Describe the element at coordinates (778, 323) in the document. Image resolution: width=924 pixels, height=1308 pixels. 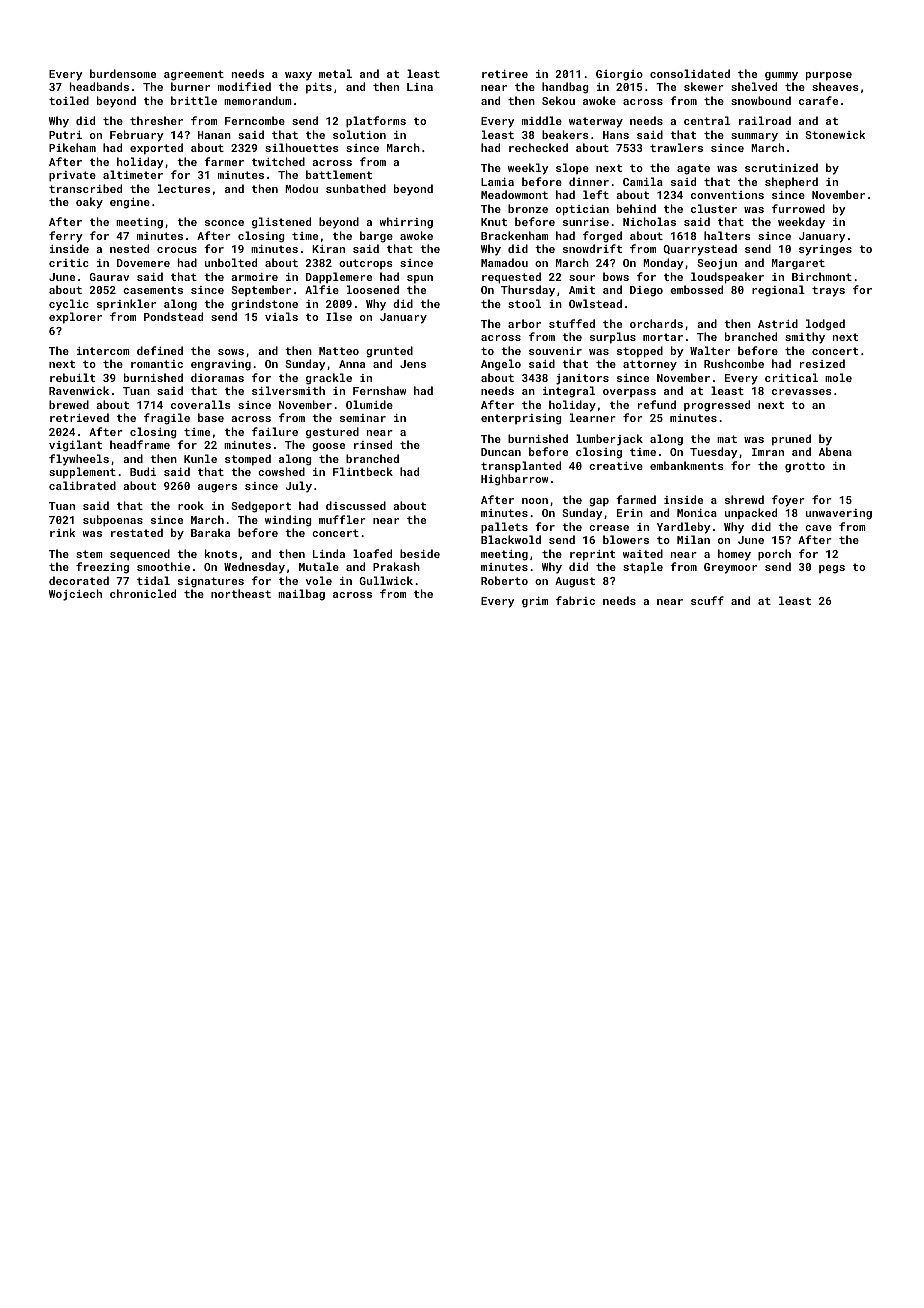
I see `Astrid` at that location.
